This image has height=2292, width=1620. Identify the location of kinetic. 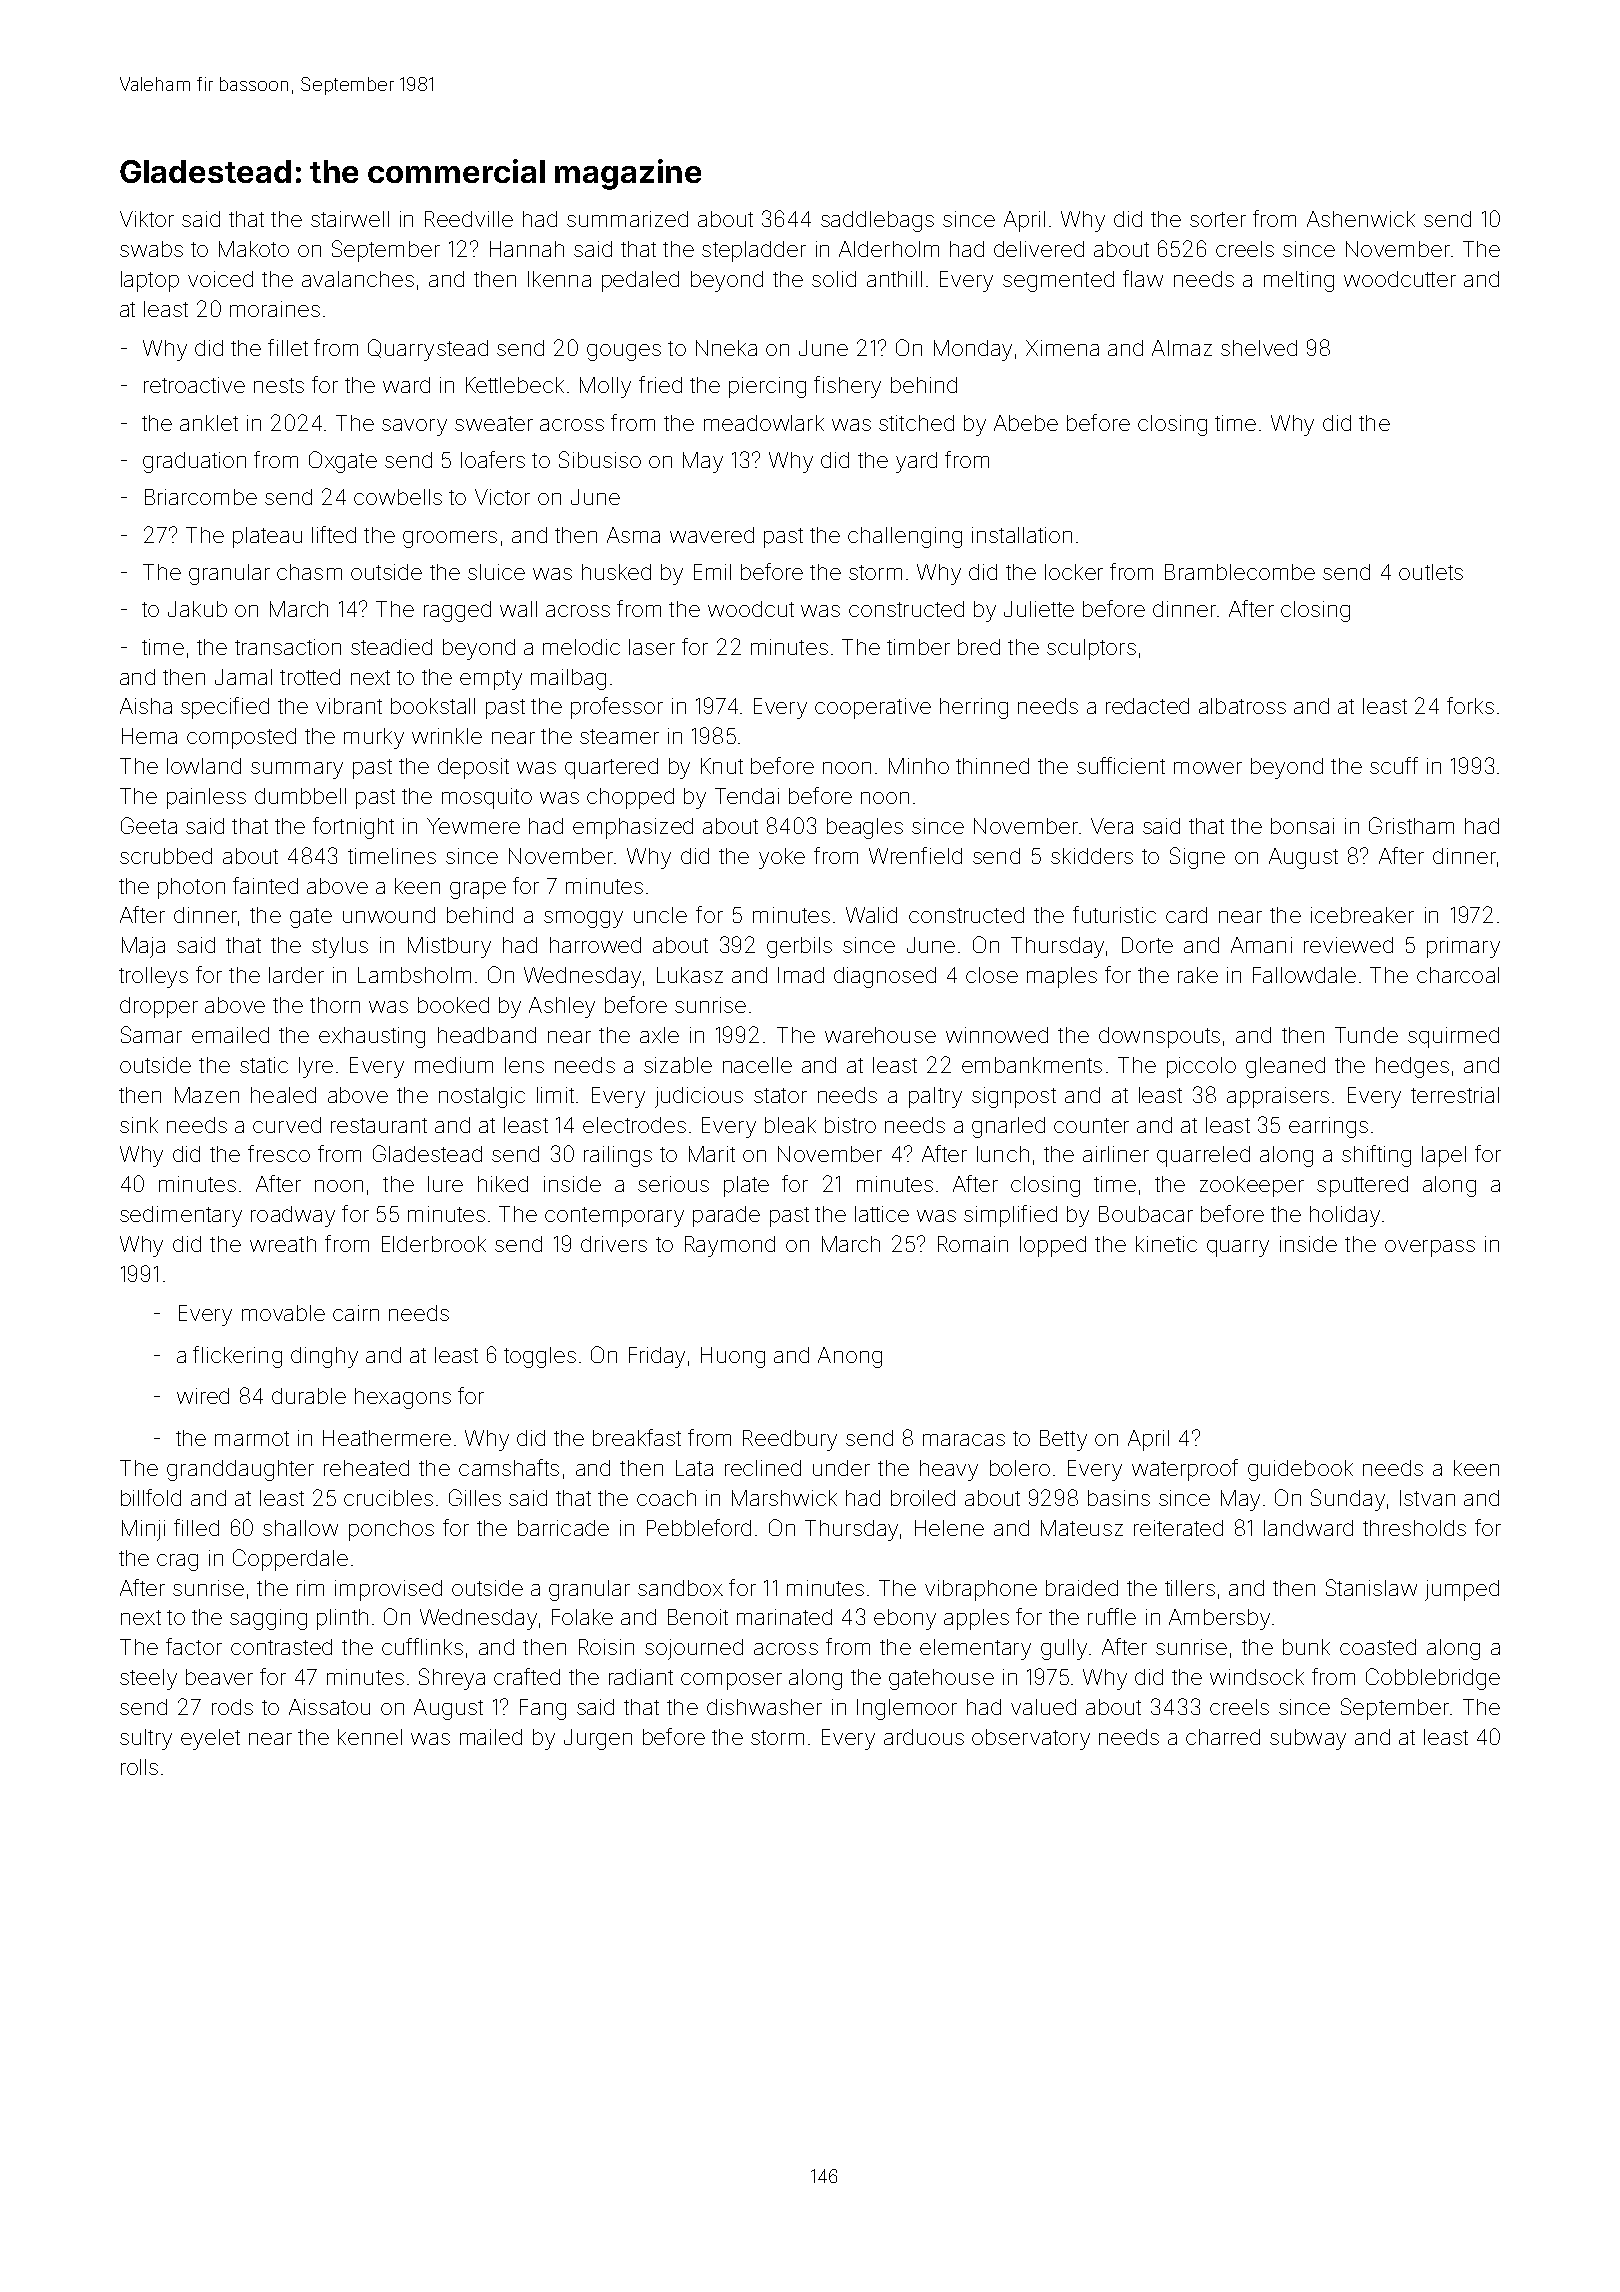
(1166, 1244).
